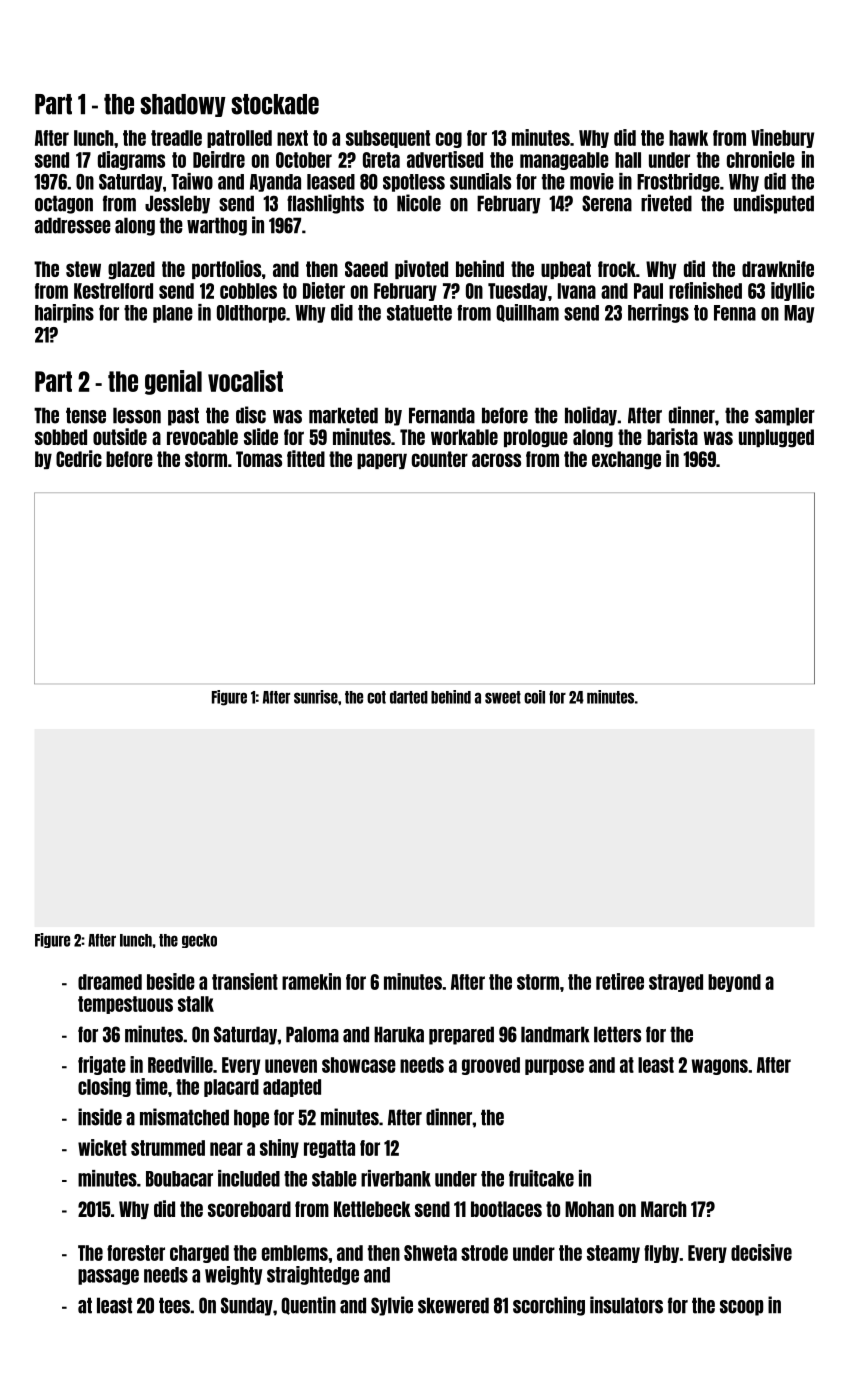 This image has width=849, height=1400. Describe the element at coordinates (658, 313) in the image. I see `herrings` at that location.
